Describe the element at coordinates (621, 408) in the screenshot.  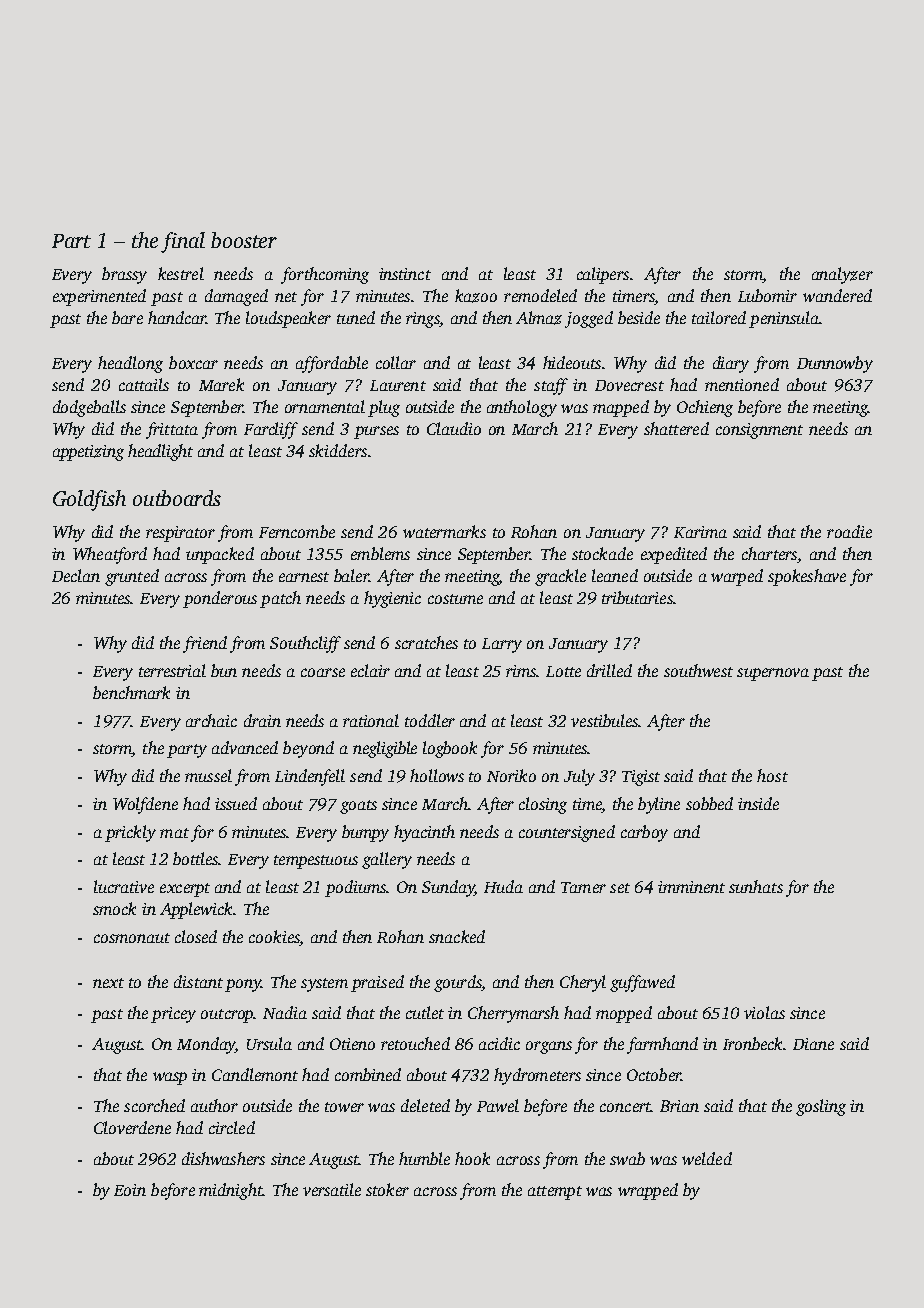
I see `mapped` at that location.
